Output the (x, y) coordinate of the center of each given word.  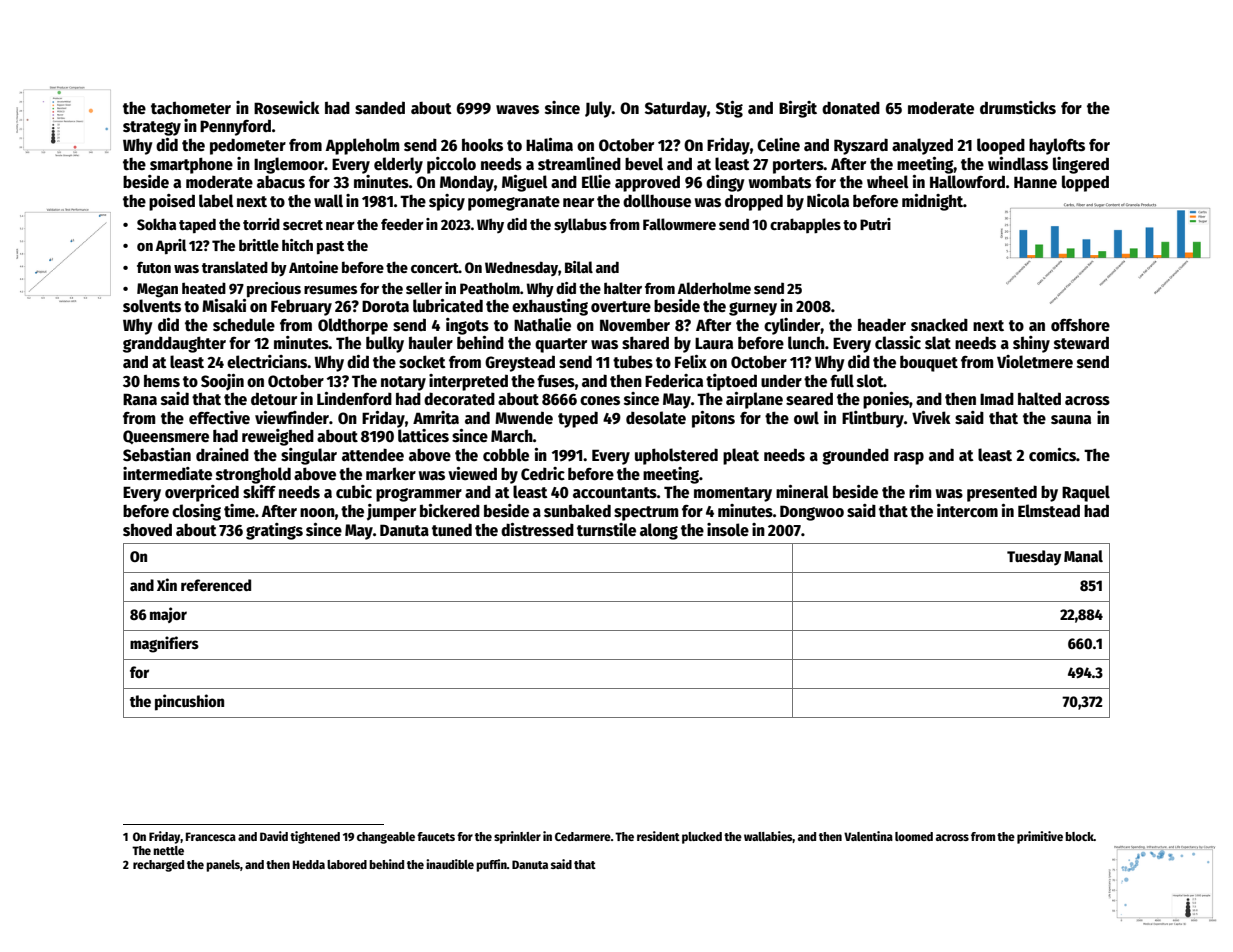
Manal (1083, 556)
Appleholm (362, 146)
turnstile (606, 530)
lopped (1085, 183)
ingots (467, 326)
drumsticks (1018, 108)
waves (517, 109)
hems (162, 381)
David (274, 836)
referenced (216, 585)
